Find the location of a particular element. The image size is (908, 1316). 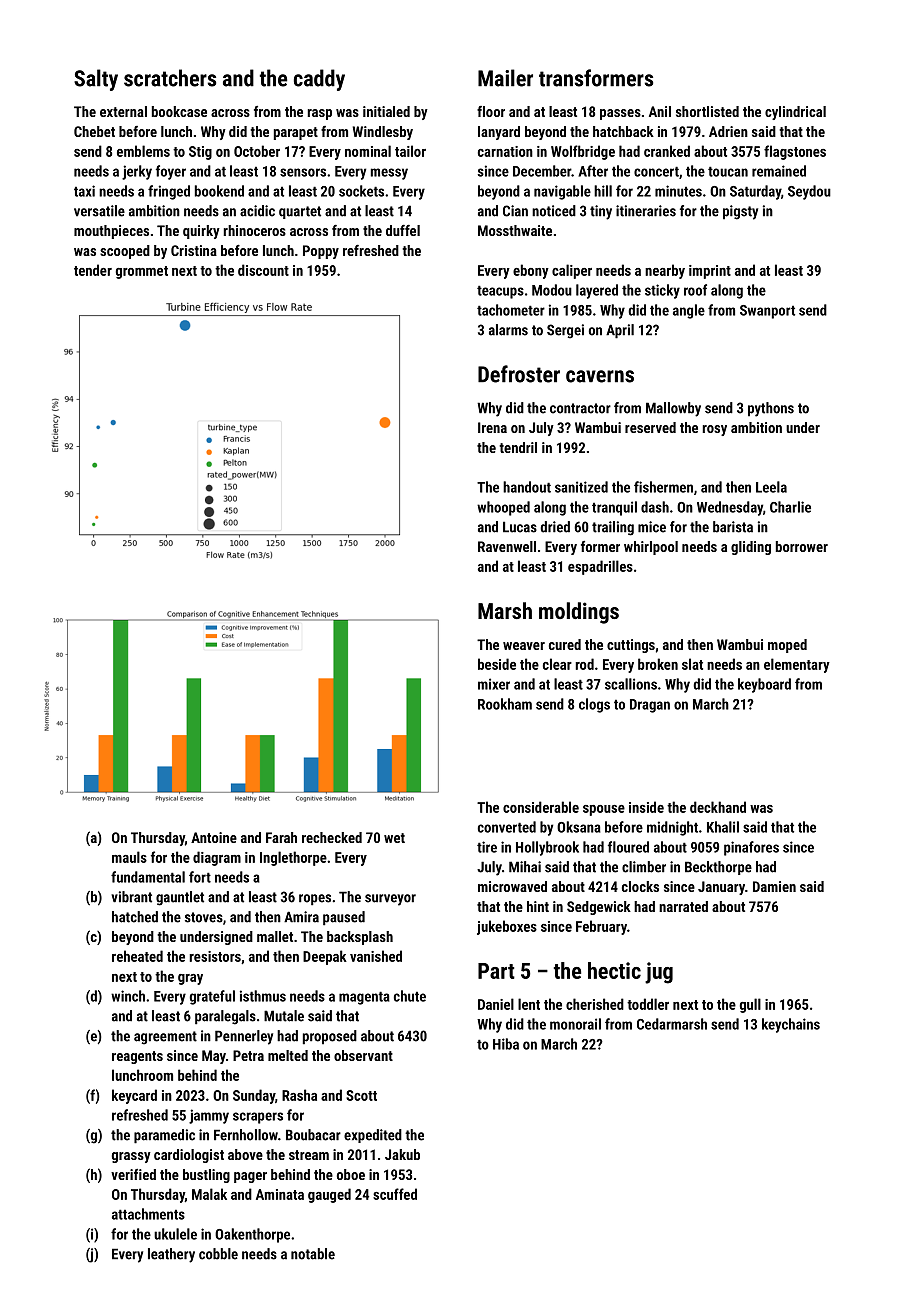

Seydou is located at coordinates (809, 192).
